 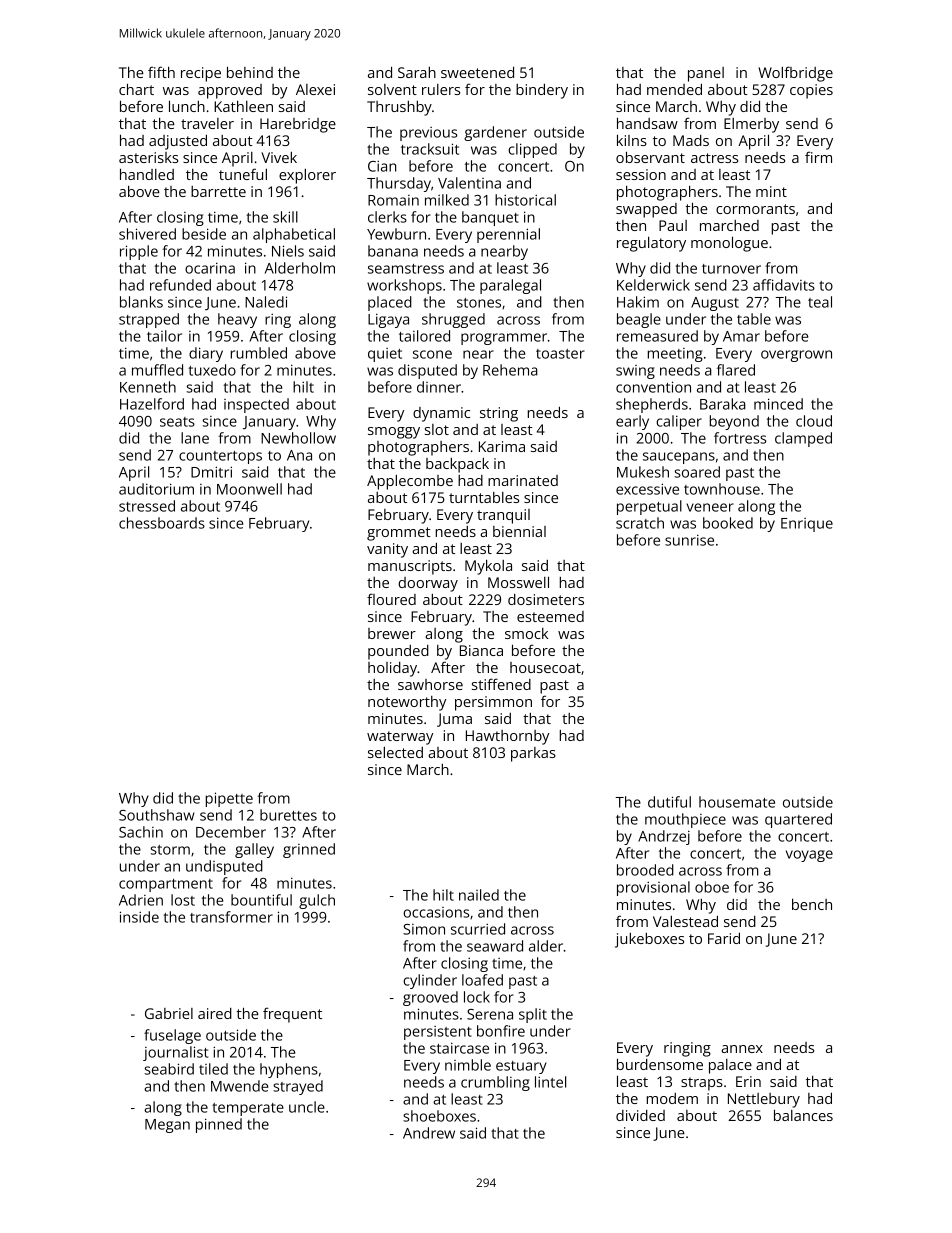 What do you see at coordinates (795, 74) in the screenshot?
I see `Wolfbridge` at bounding box center [795, 74].
